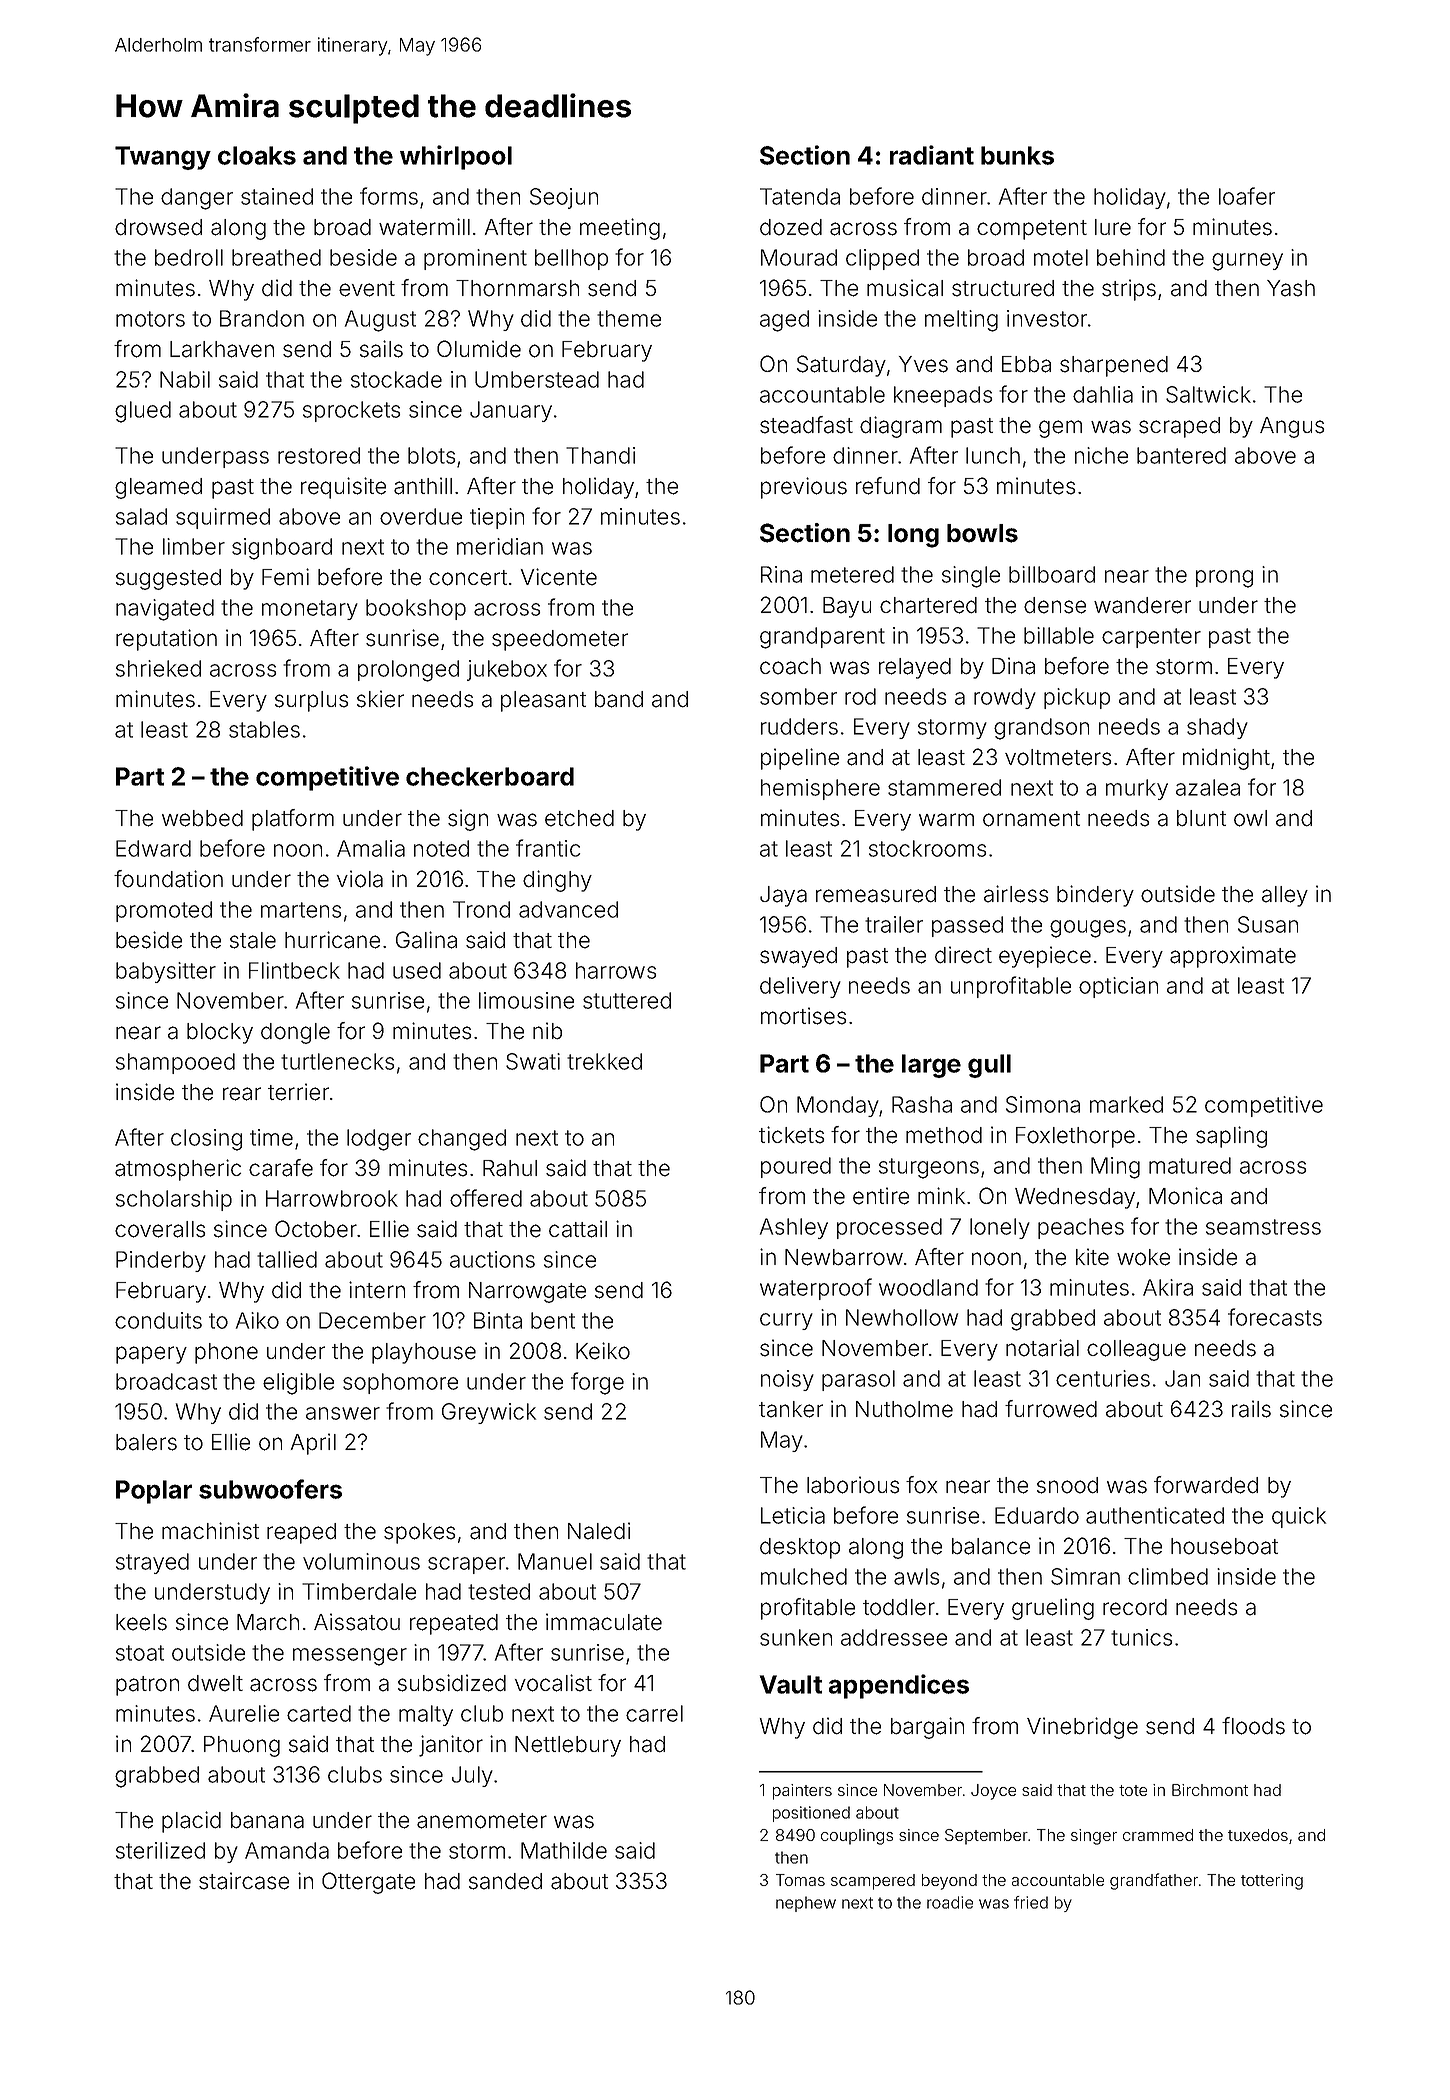 The width and height of the screenshot is (1450, 2100). Describe the element at coordinates (257, 155) in the screenshot. I see `cloaks` at that location.
